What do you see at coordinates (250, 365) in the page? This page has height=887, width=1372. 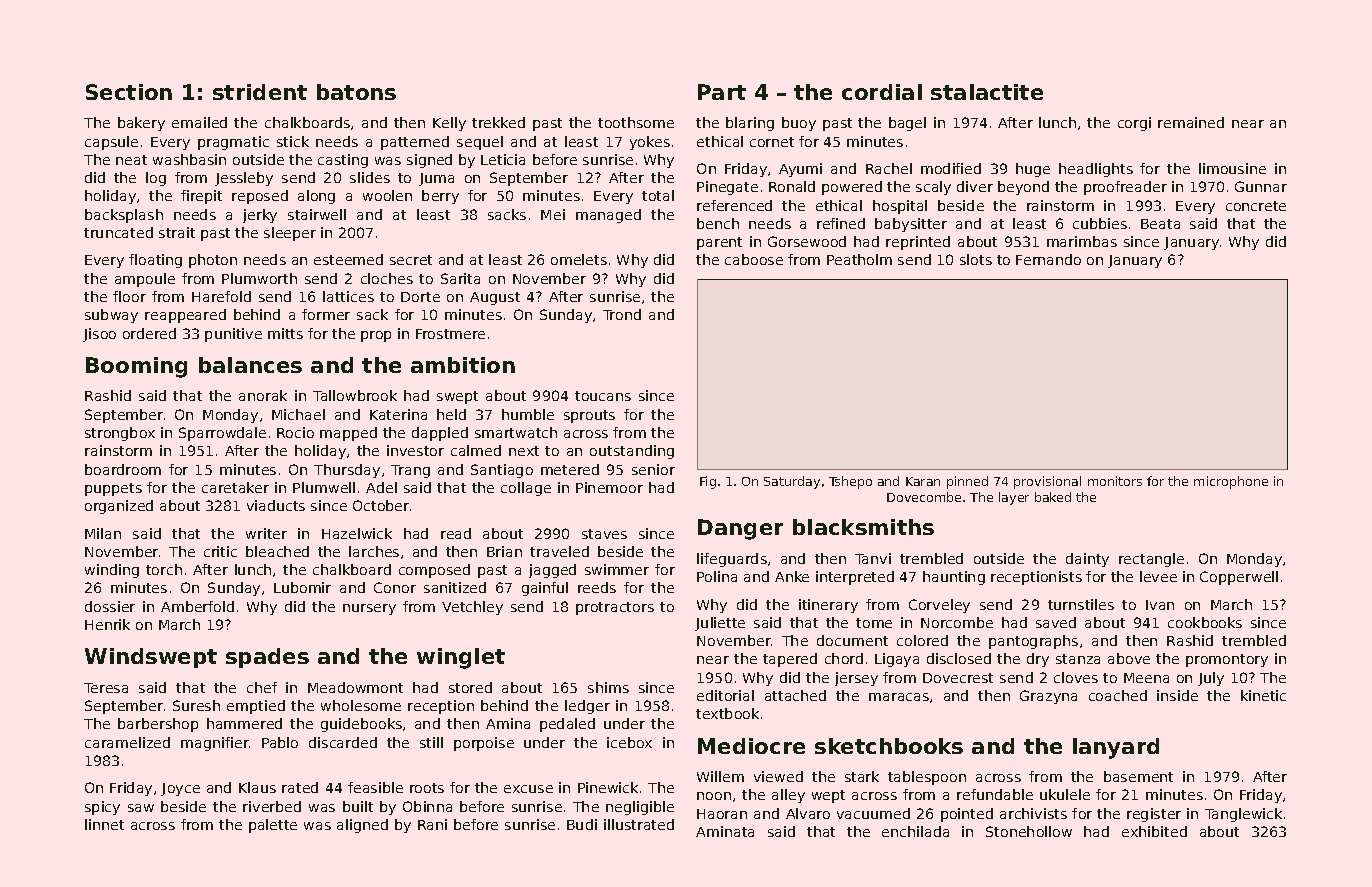 I see `balances` at bounding box center [250, 365].
